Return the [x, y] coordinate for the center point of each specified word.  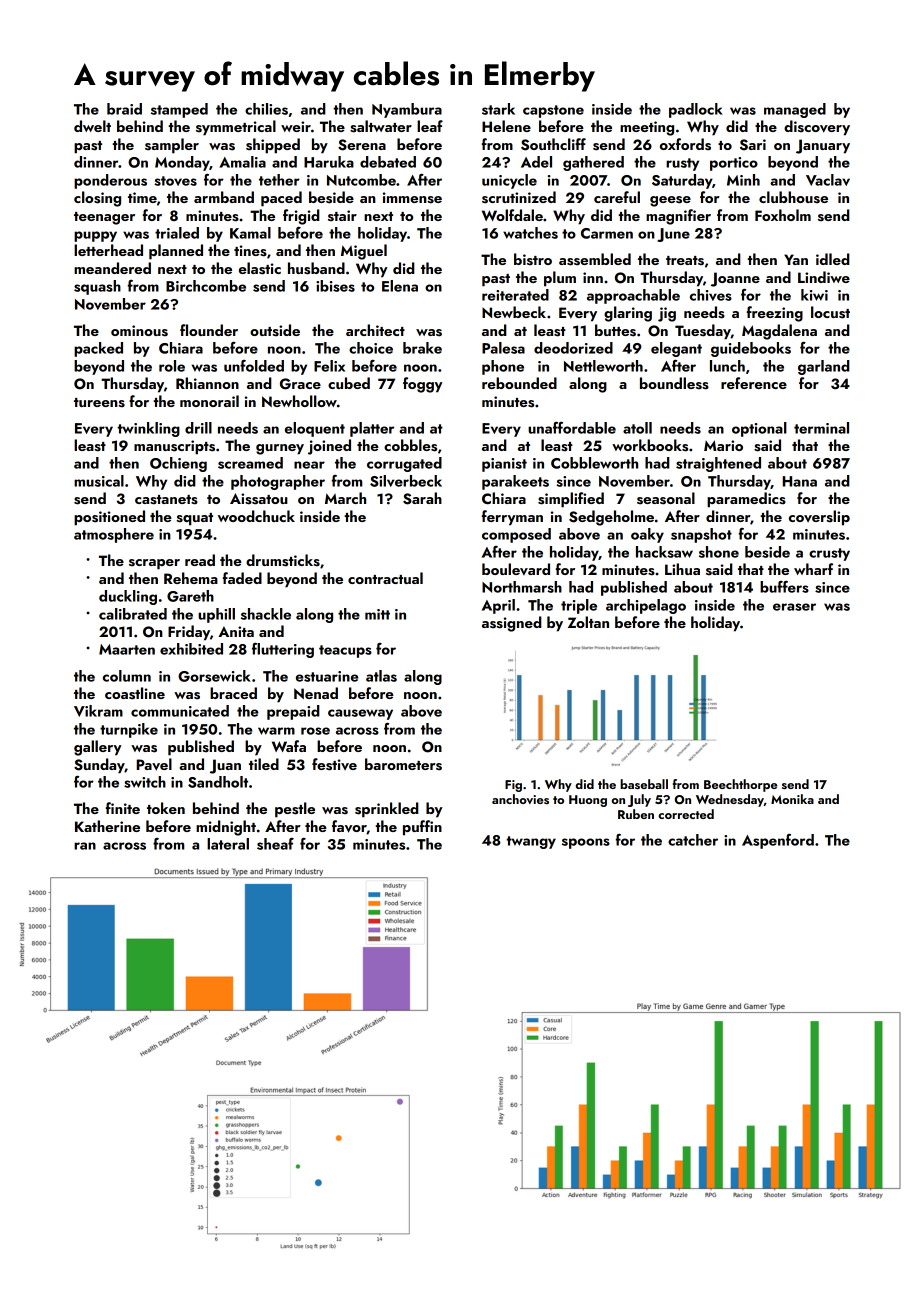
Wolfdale [512, 215]
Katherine [107, 826]
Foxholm [783, 215]
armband [224, 197]
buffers [784, 587]
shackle [266, 614]
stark [498, 109]
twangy [531, 842]
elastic [260, 268]
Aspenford [778, 841]
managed [795, 110]
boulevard [516, 569]
